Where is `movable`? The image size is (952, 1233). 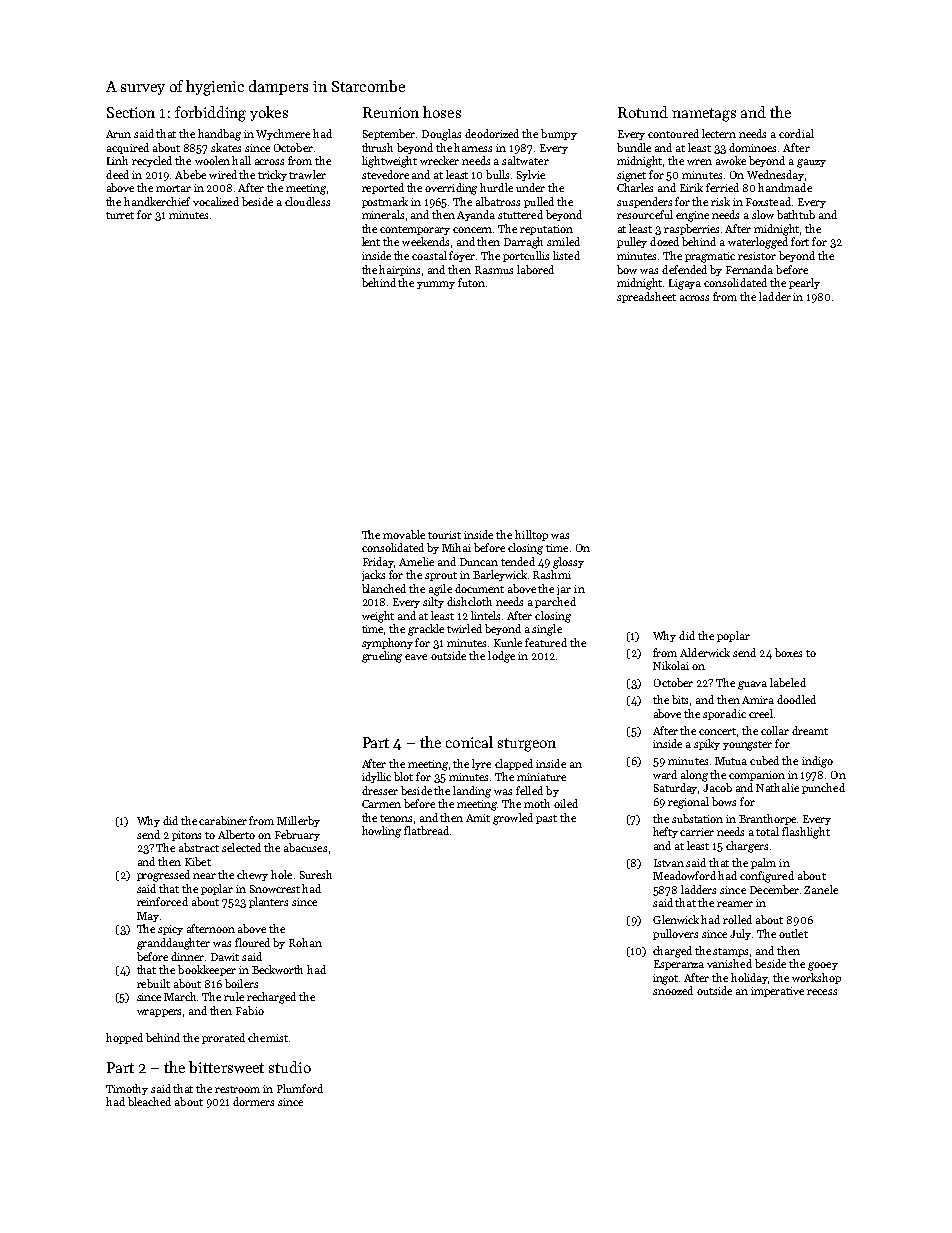
movable is located at coordinates (404, 534).
